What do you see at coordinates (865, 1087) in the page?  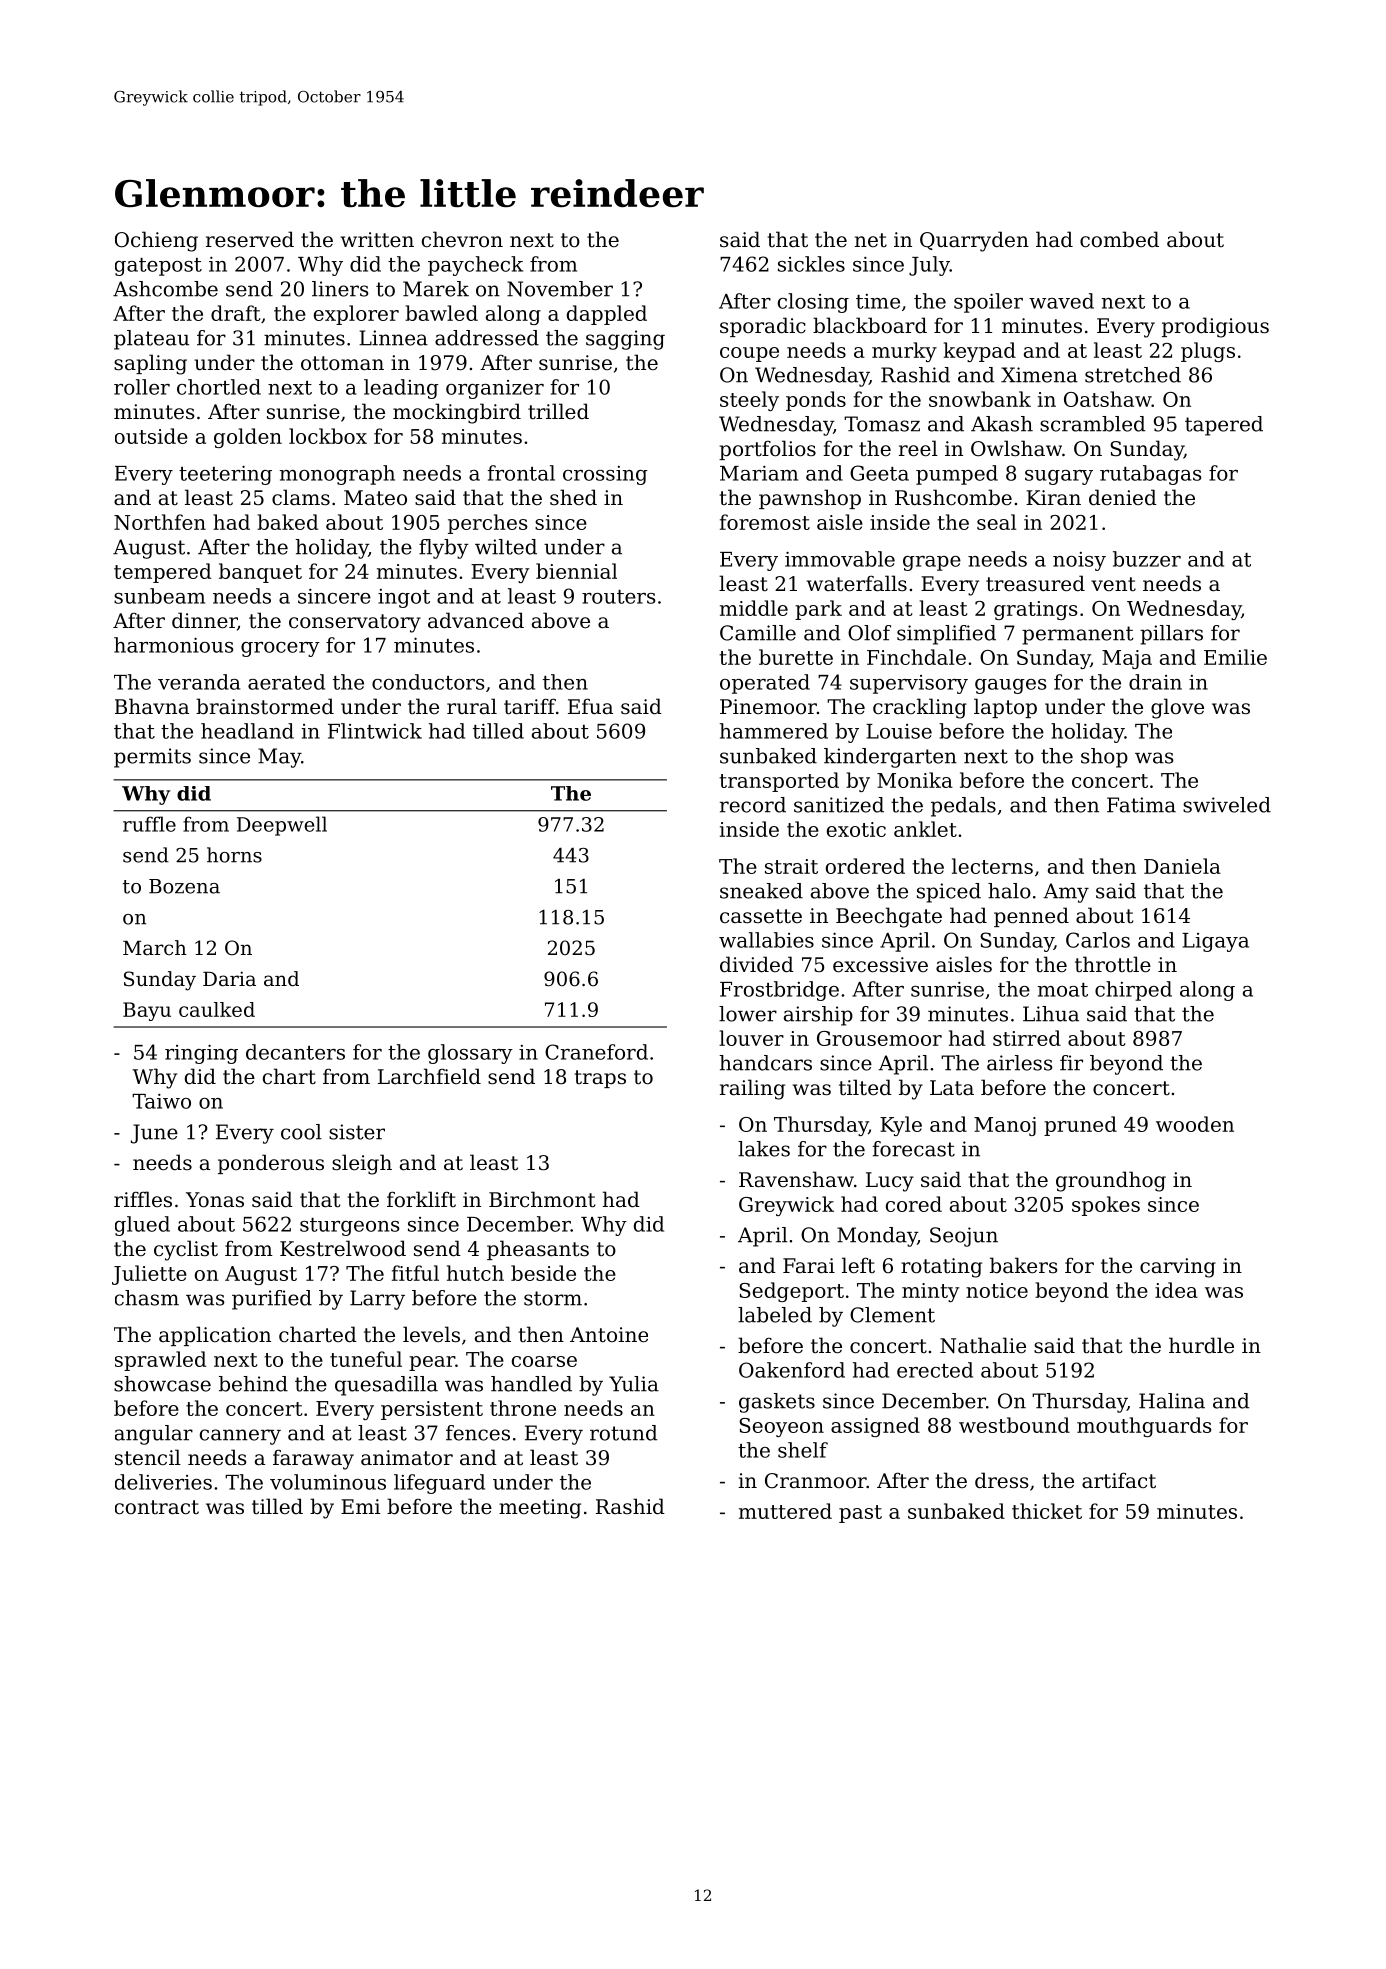 I see `tilted` at bounding box center [865, 1087].
